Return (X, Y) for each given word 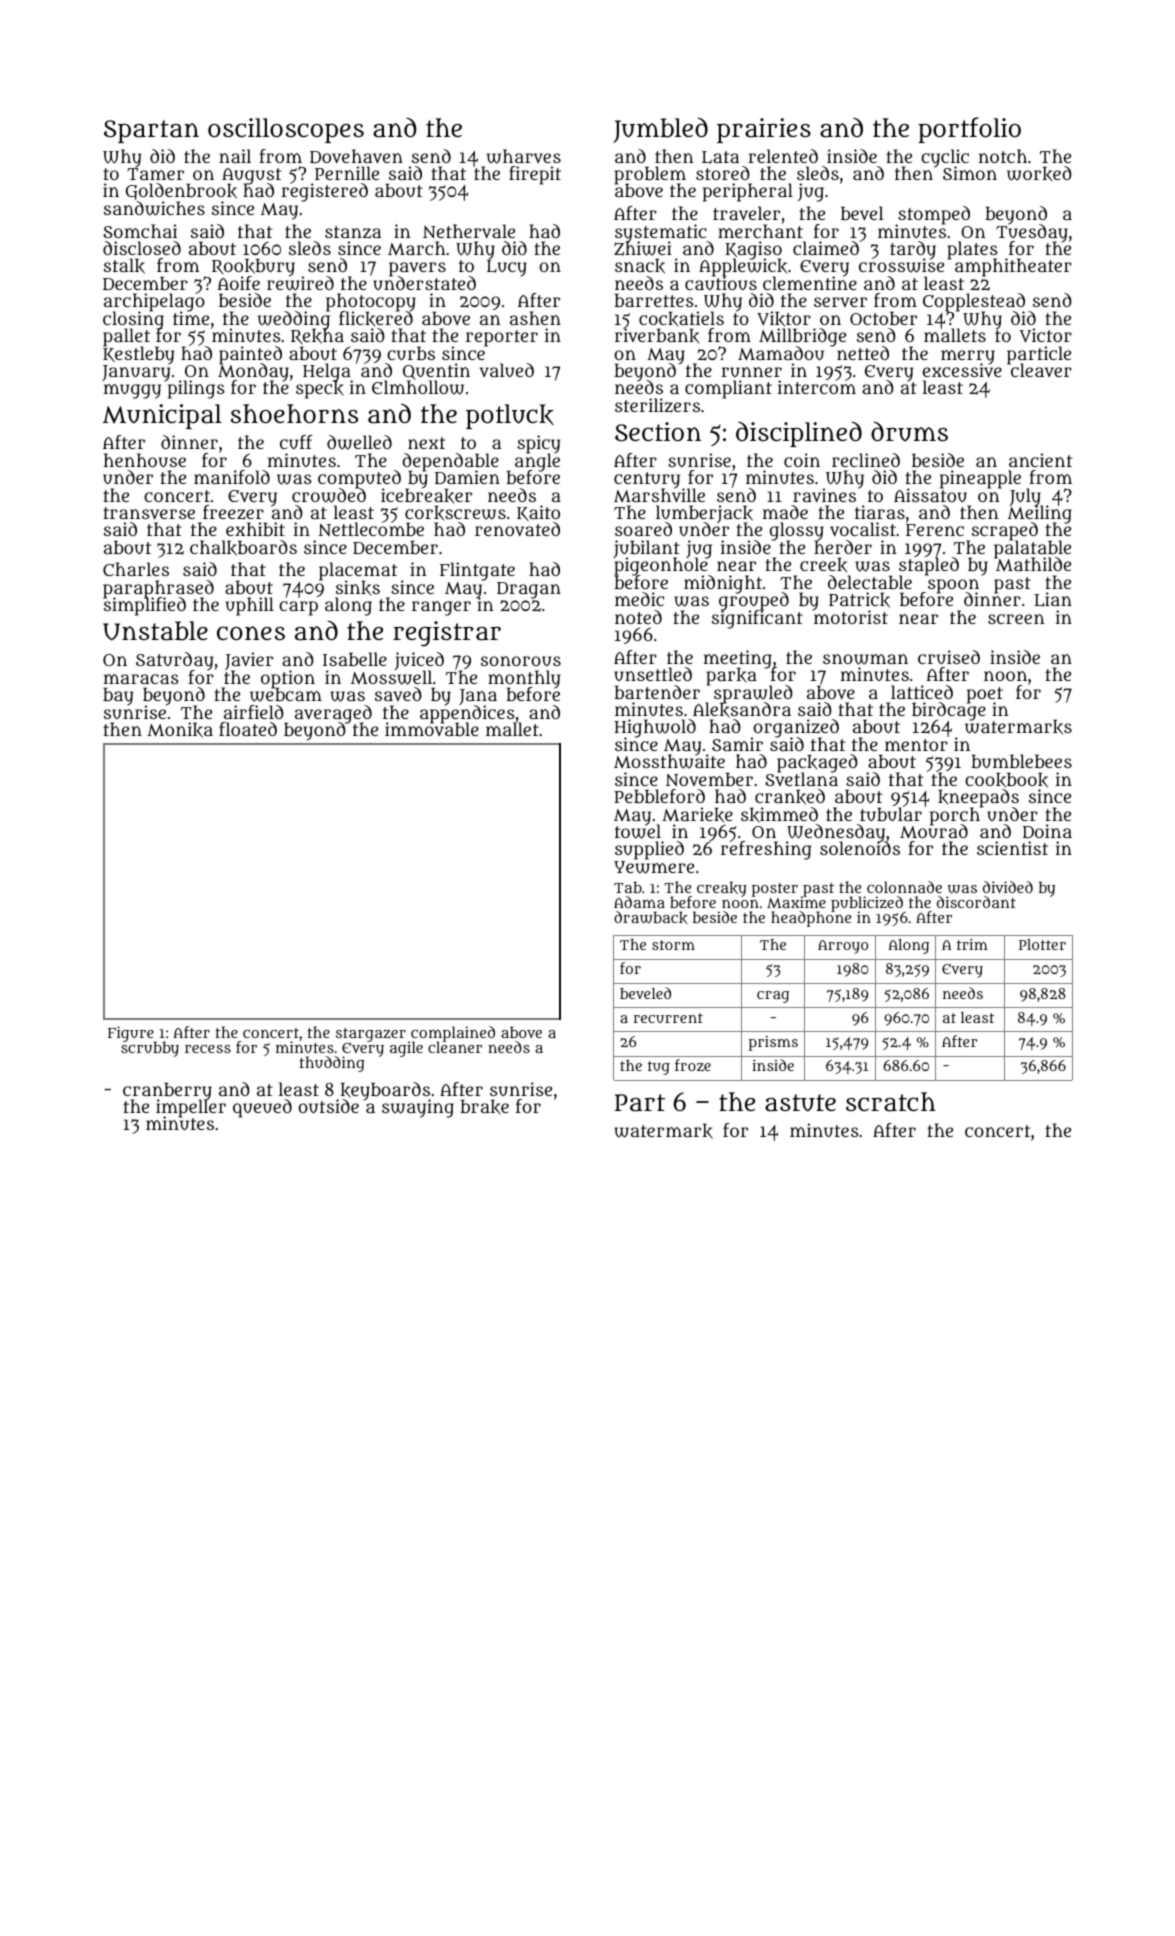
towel (638, 832)
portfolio (969, 130)
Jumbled (660, 130)
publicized (867, 904)
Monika (180, 730)
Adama (639, 902)
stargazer (371, 1035)
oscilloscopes (286, 130)
